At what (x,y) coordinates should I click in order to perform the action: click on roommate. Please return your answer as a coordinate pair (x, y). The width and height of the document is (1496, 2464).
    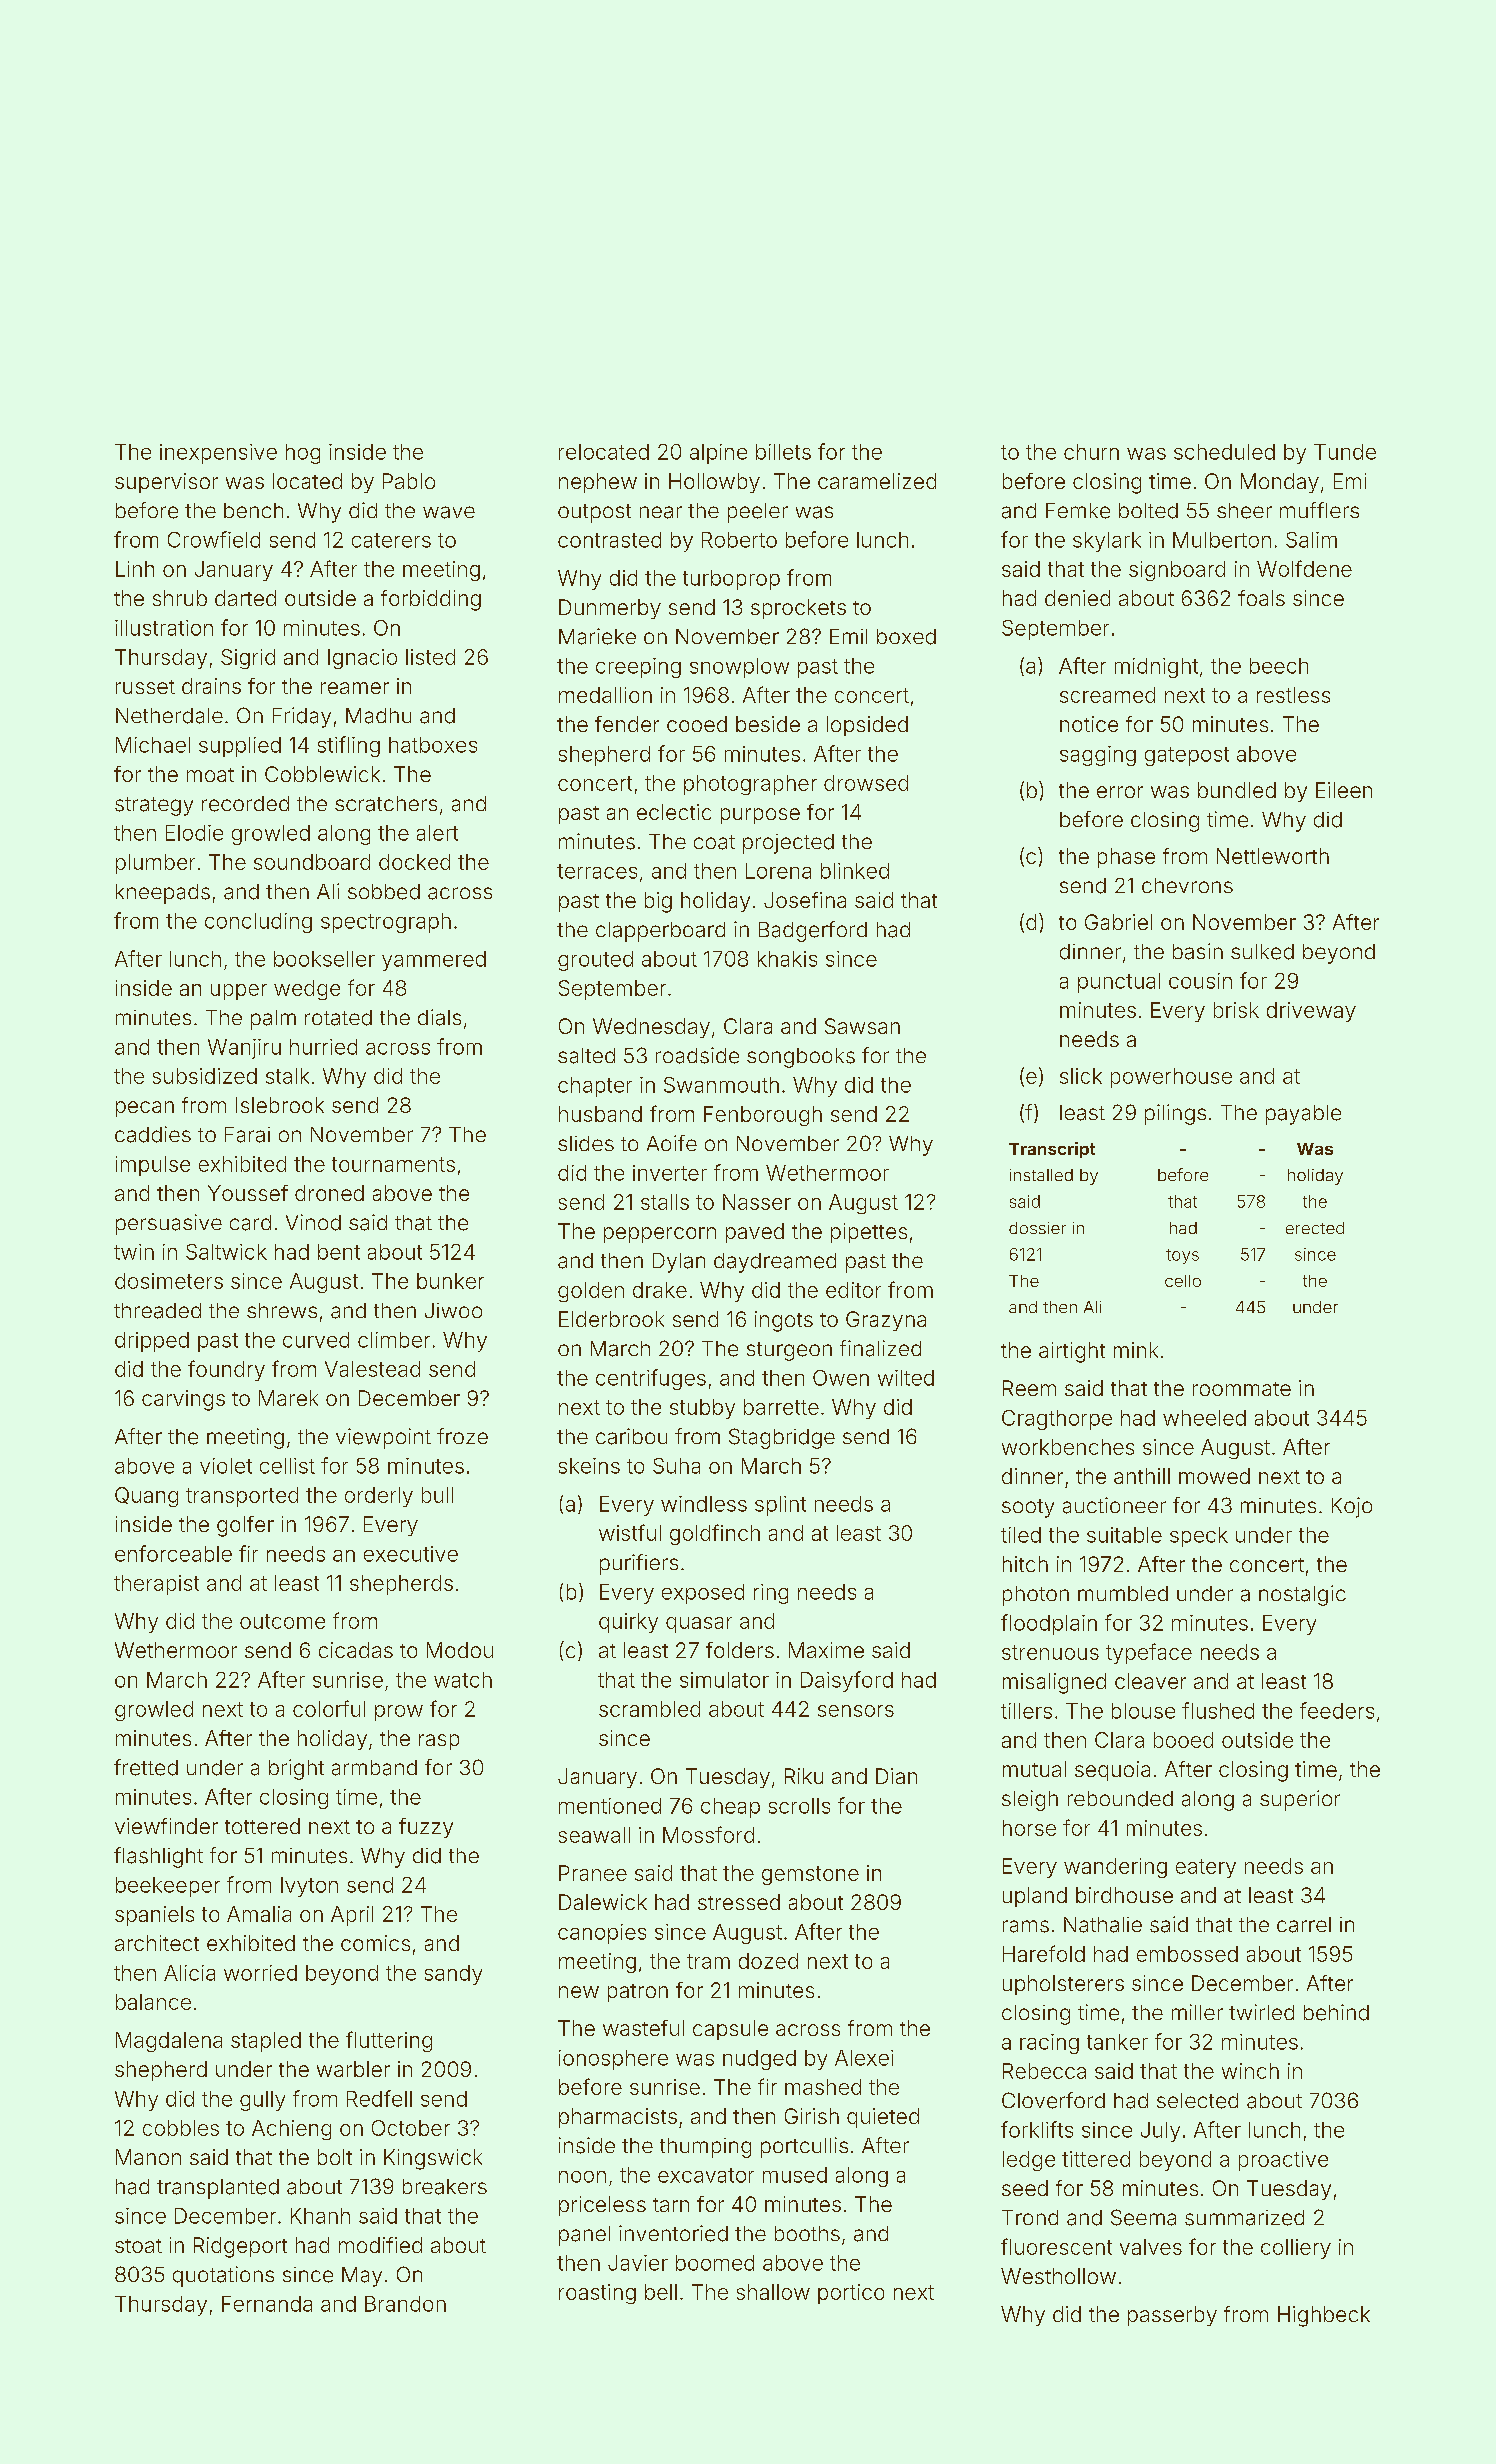
    Looking at the image, I should click on (1242, 1389).
